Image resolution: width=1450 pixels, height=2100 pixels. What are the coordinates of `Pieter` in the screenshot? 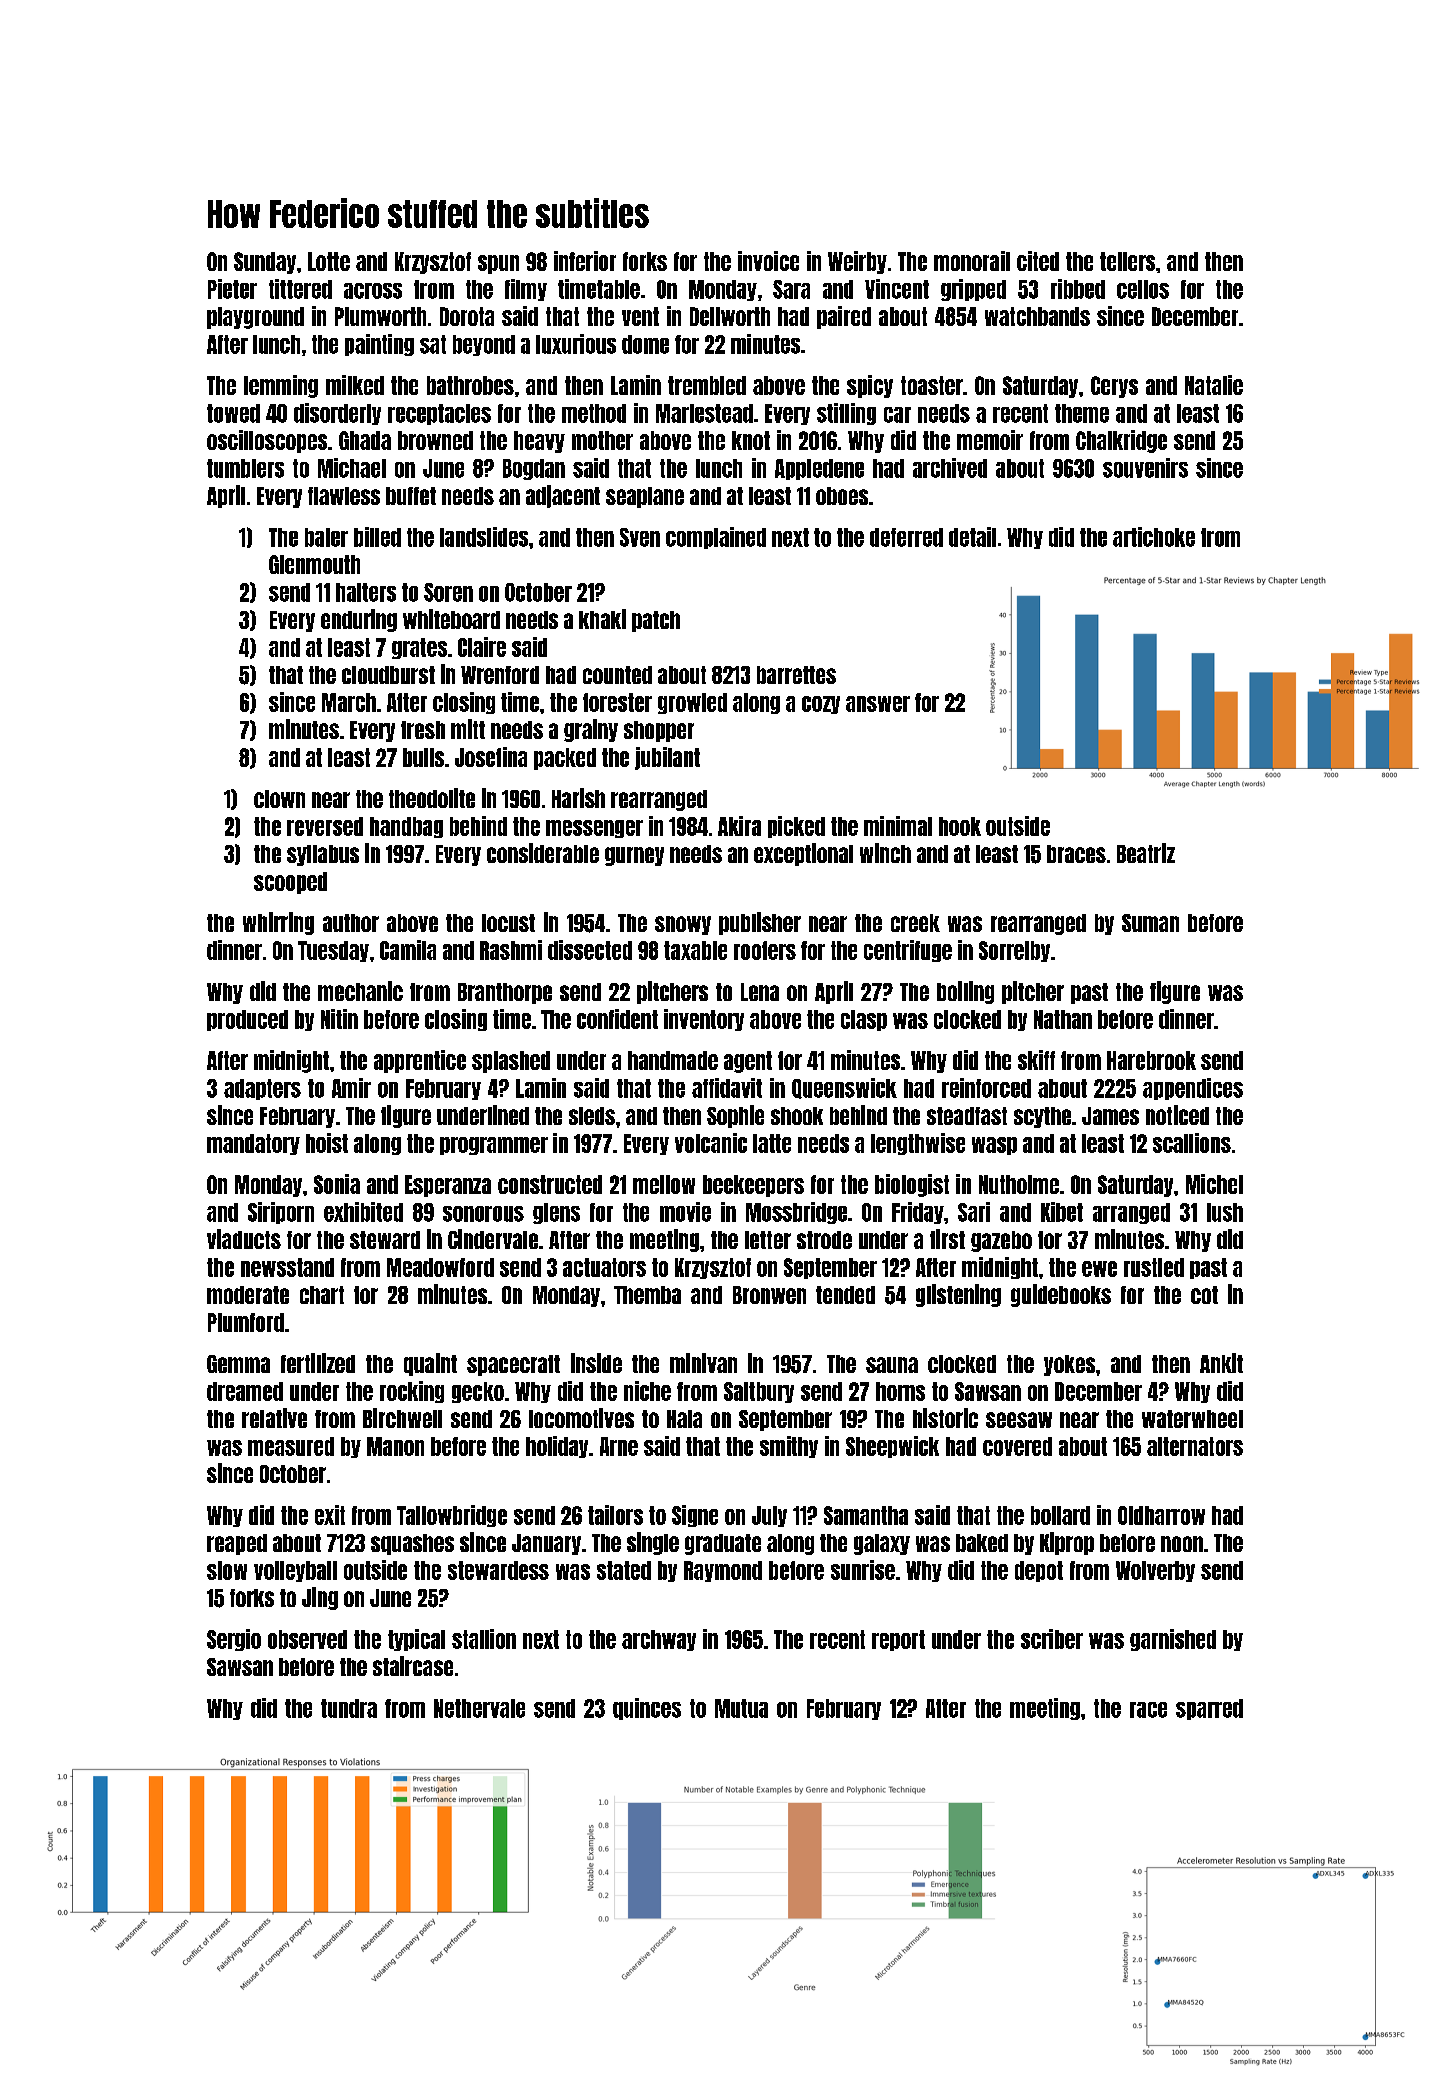 It's located at (232, 289).
